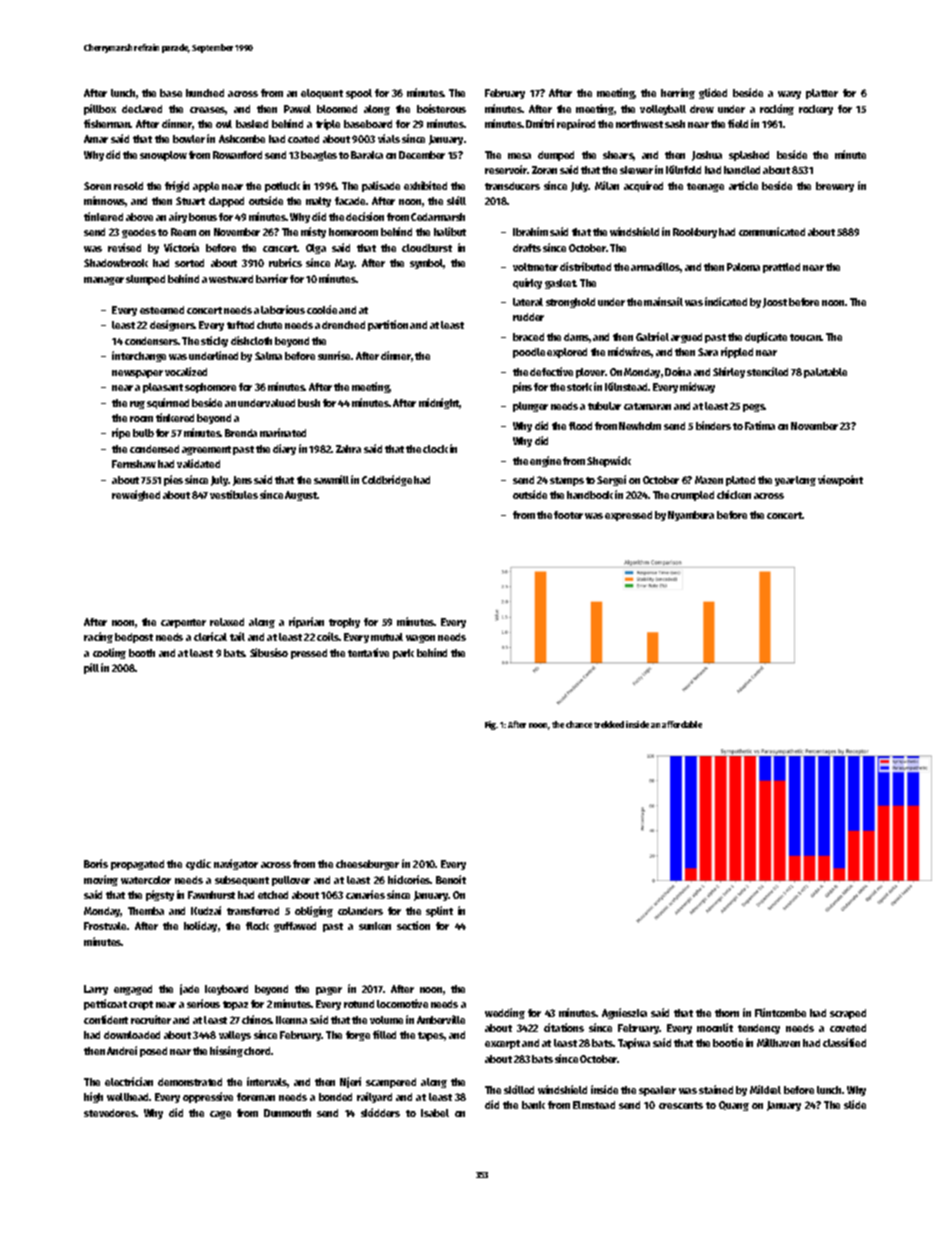 The width and height of the screenshot is (952, 1233). What do you see at coordinates (137, 374) in the screenshot?
I see `newspaper` at bounding box center [137, 374].
